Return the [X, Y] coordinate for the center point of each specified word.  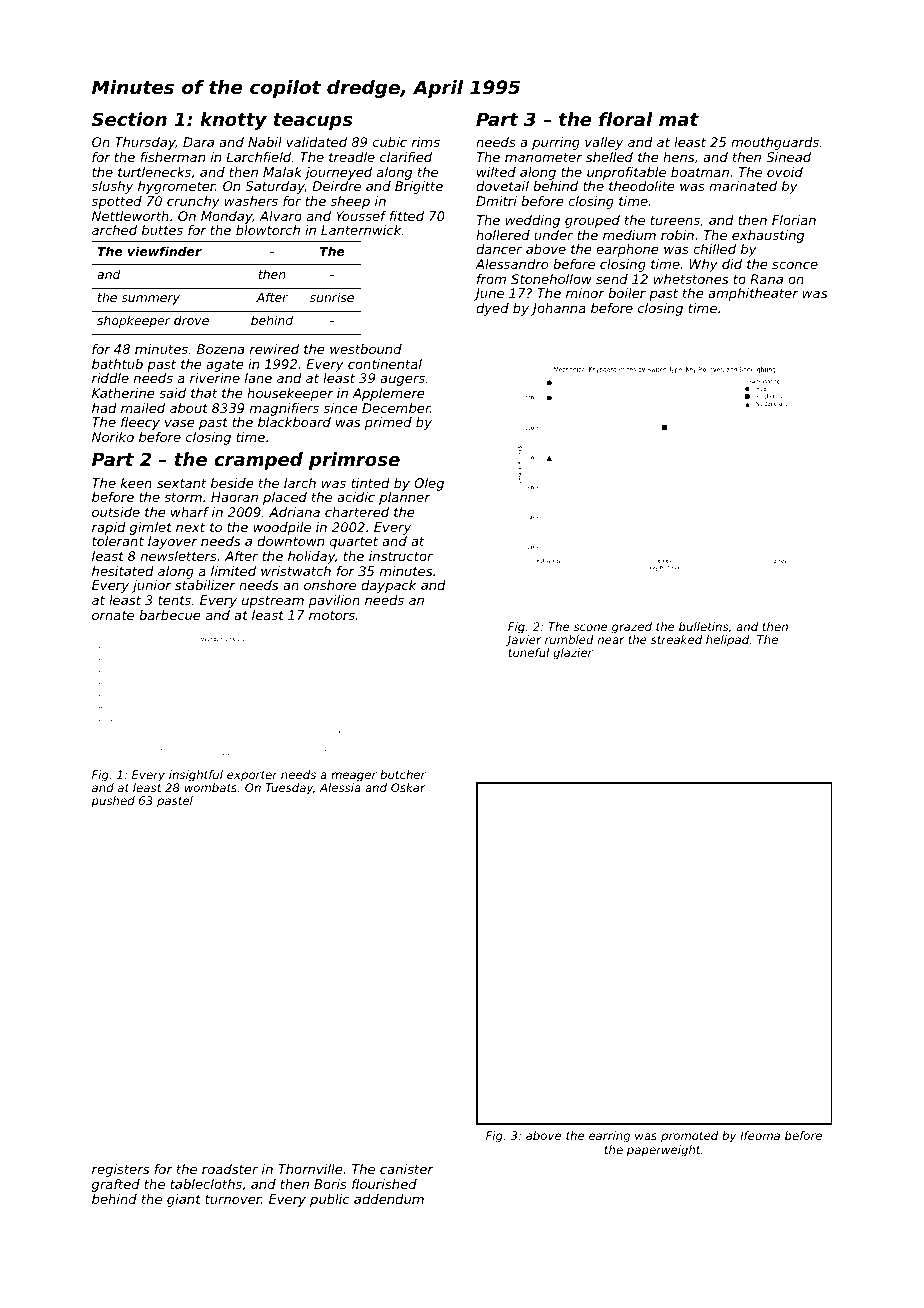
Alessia [340, 787]
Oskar [408, 787]
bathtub [117, 364]
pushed [113, 802]
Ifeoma [760, 1135]
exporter [252, 776]
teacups [312, 121]
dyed [492, 309]
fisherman [172, 157]
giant [184, 1200]
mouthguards [775, 143]
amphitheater [753, 294]
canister [406, 1169]
